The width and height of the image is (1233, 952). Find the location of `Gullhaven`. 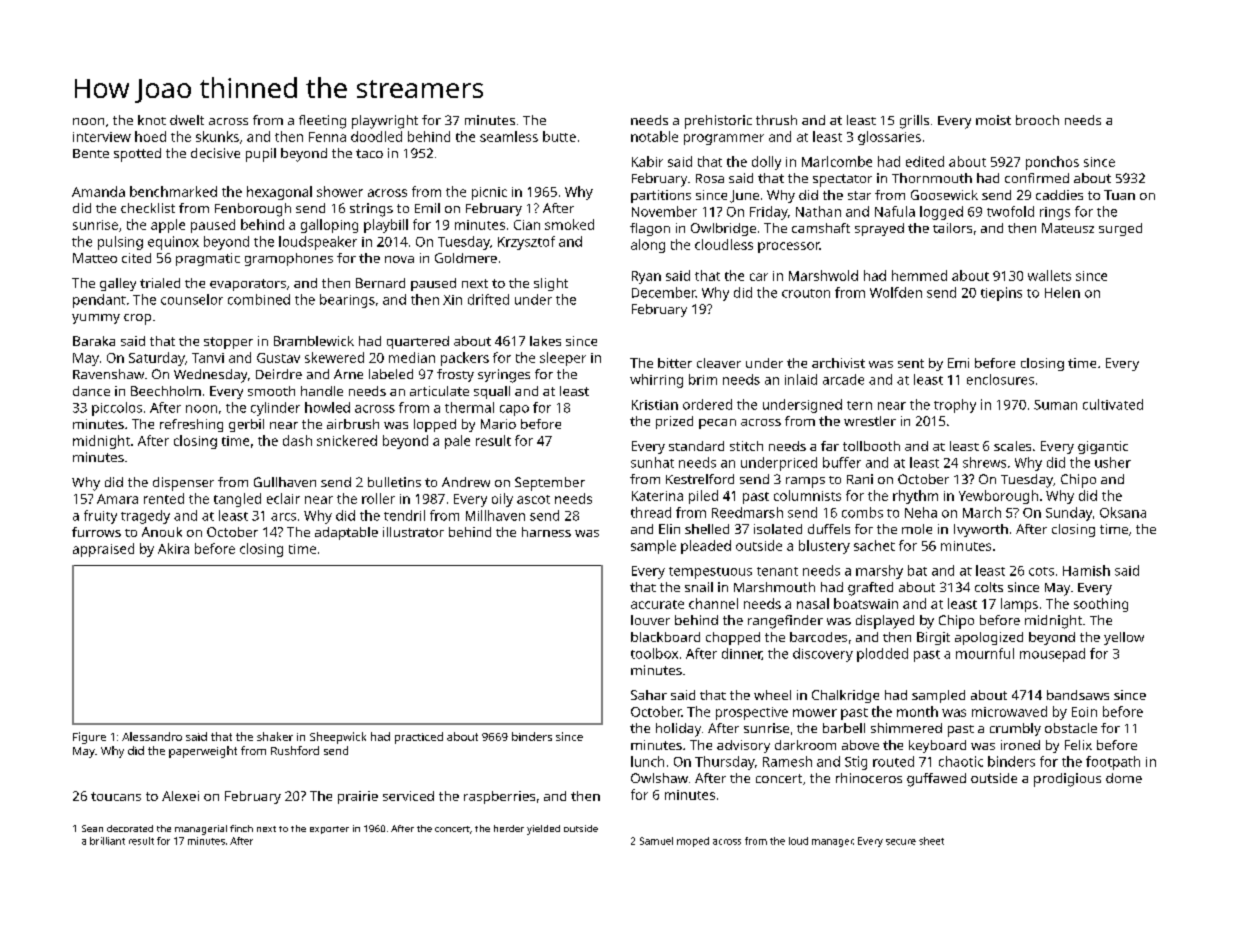

Gullhaven is located at coordinates (285, 482).
